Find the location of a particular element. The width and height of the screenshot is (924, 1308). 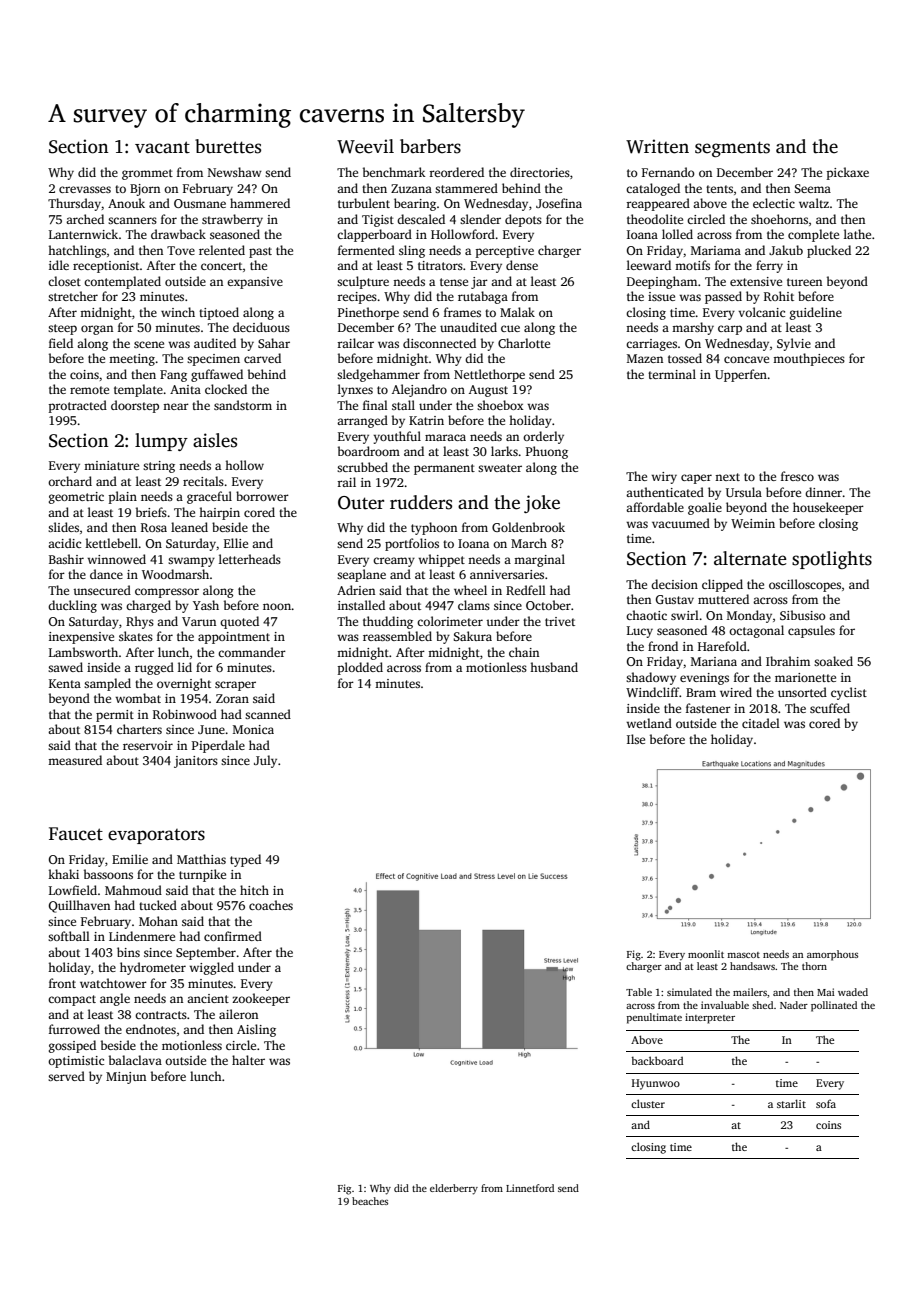

halter is located at coordinates (248, 1060).
